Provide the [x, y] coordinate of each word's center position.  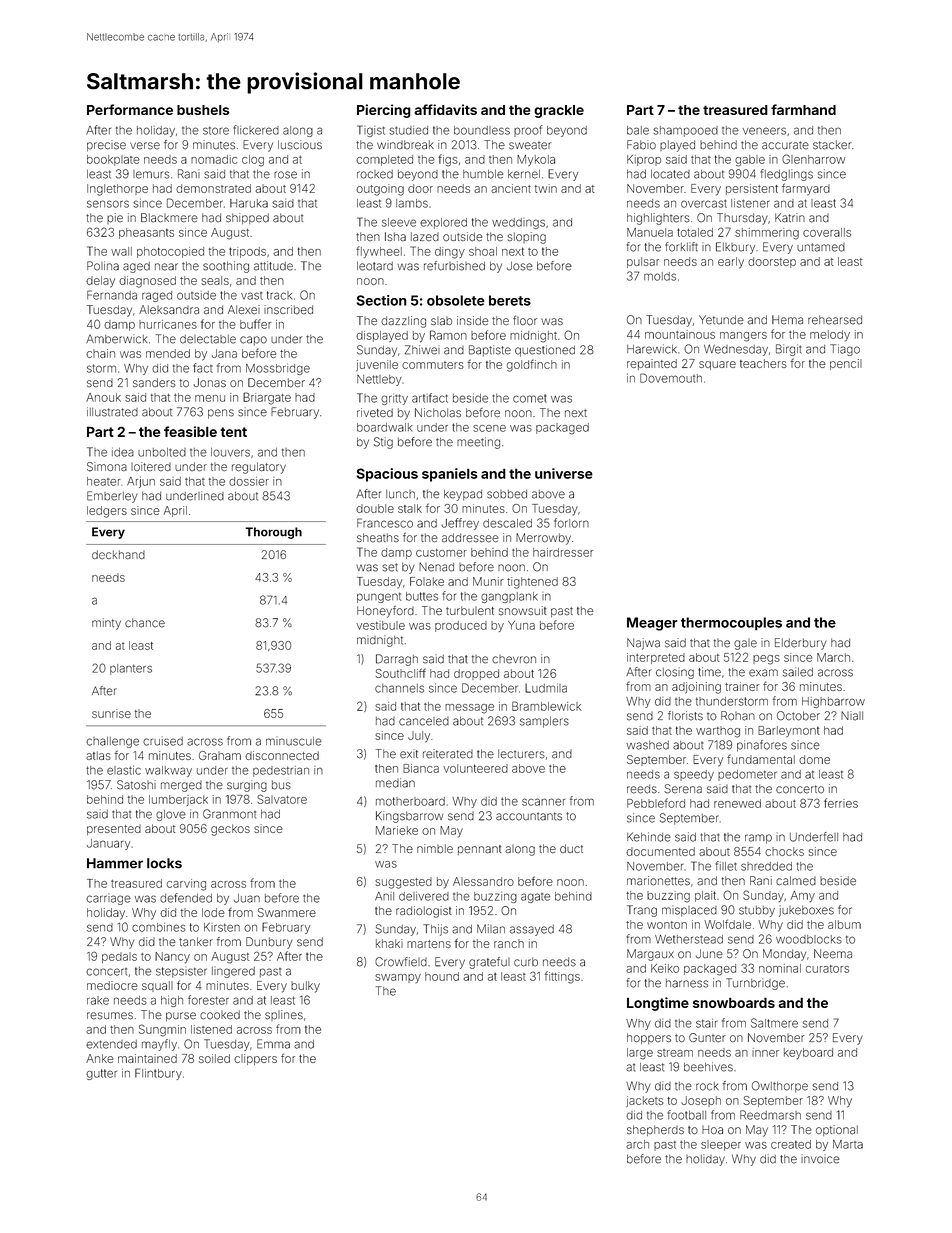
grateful [489, 963]
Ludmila [546, 688]
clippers [255, 1059]
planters [131, 669]
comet [530, 398]
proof [528, 131]
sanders [154, 383]
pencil [846, 364]
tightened [532, 583]
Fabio [641, 145]
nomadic [214, 159]
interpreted [656, 658]
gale [745, 644]
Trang [642, 911]
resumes [110, 1016]
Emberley [112, 497]
